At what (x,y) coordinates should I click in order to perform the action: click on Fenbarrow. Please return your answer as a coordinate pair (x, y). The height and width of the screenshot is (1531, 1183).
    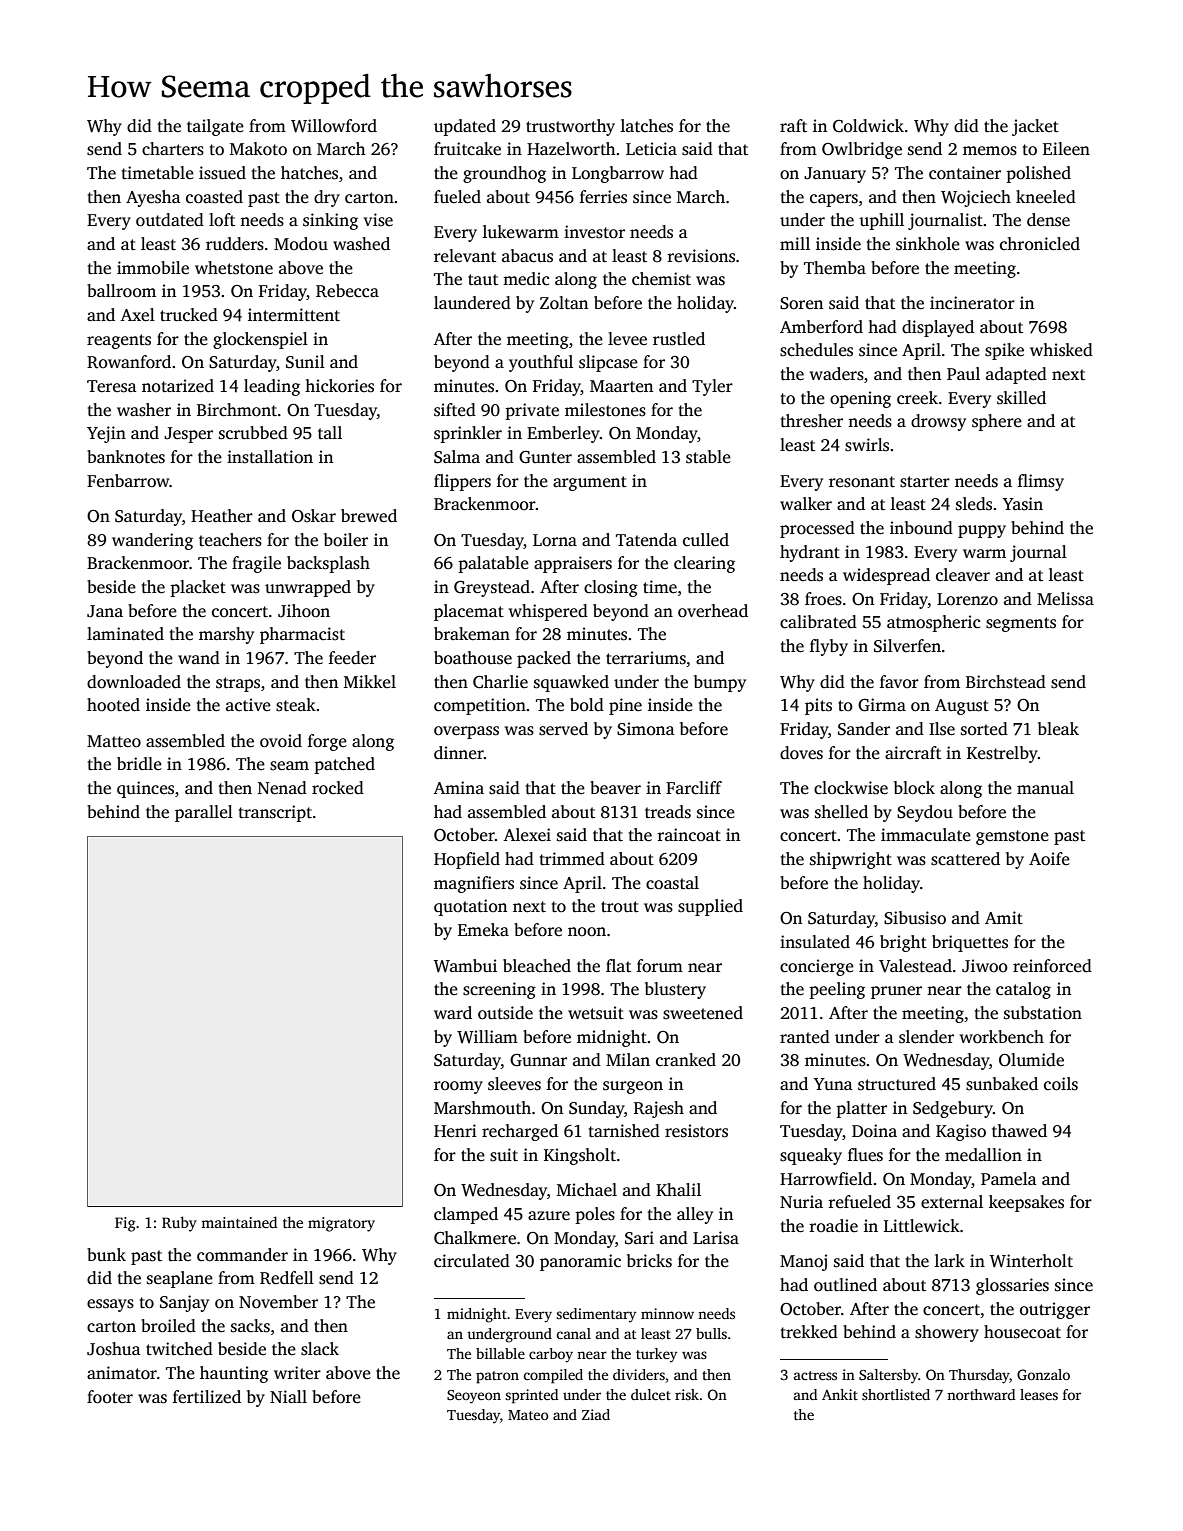
    Looking at the image, I should click on (128, 481).
